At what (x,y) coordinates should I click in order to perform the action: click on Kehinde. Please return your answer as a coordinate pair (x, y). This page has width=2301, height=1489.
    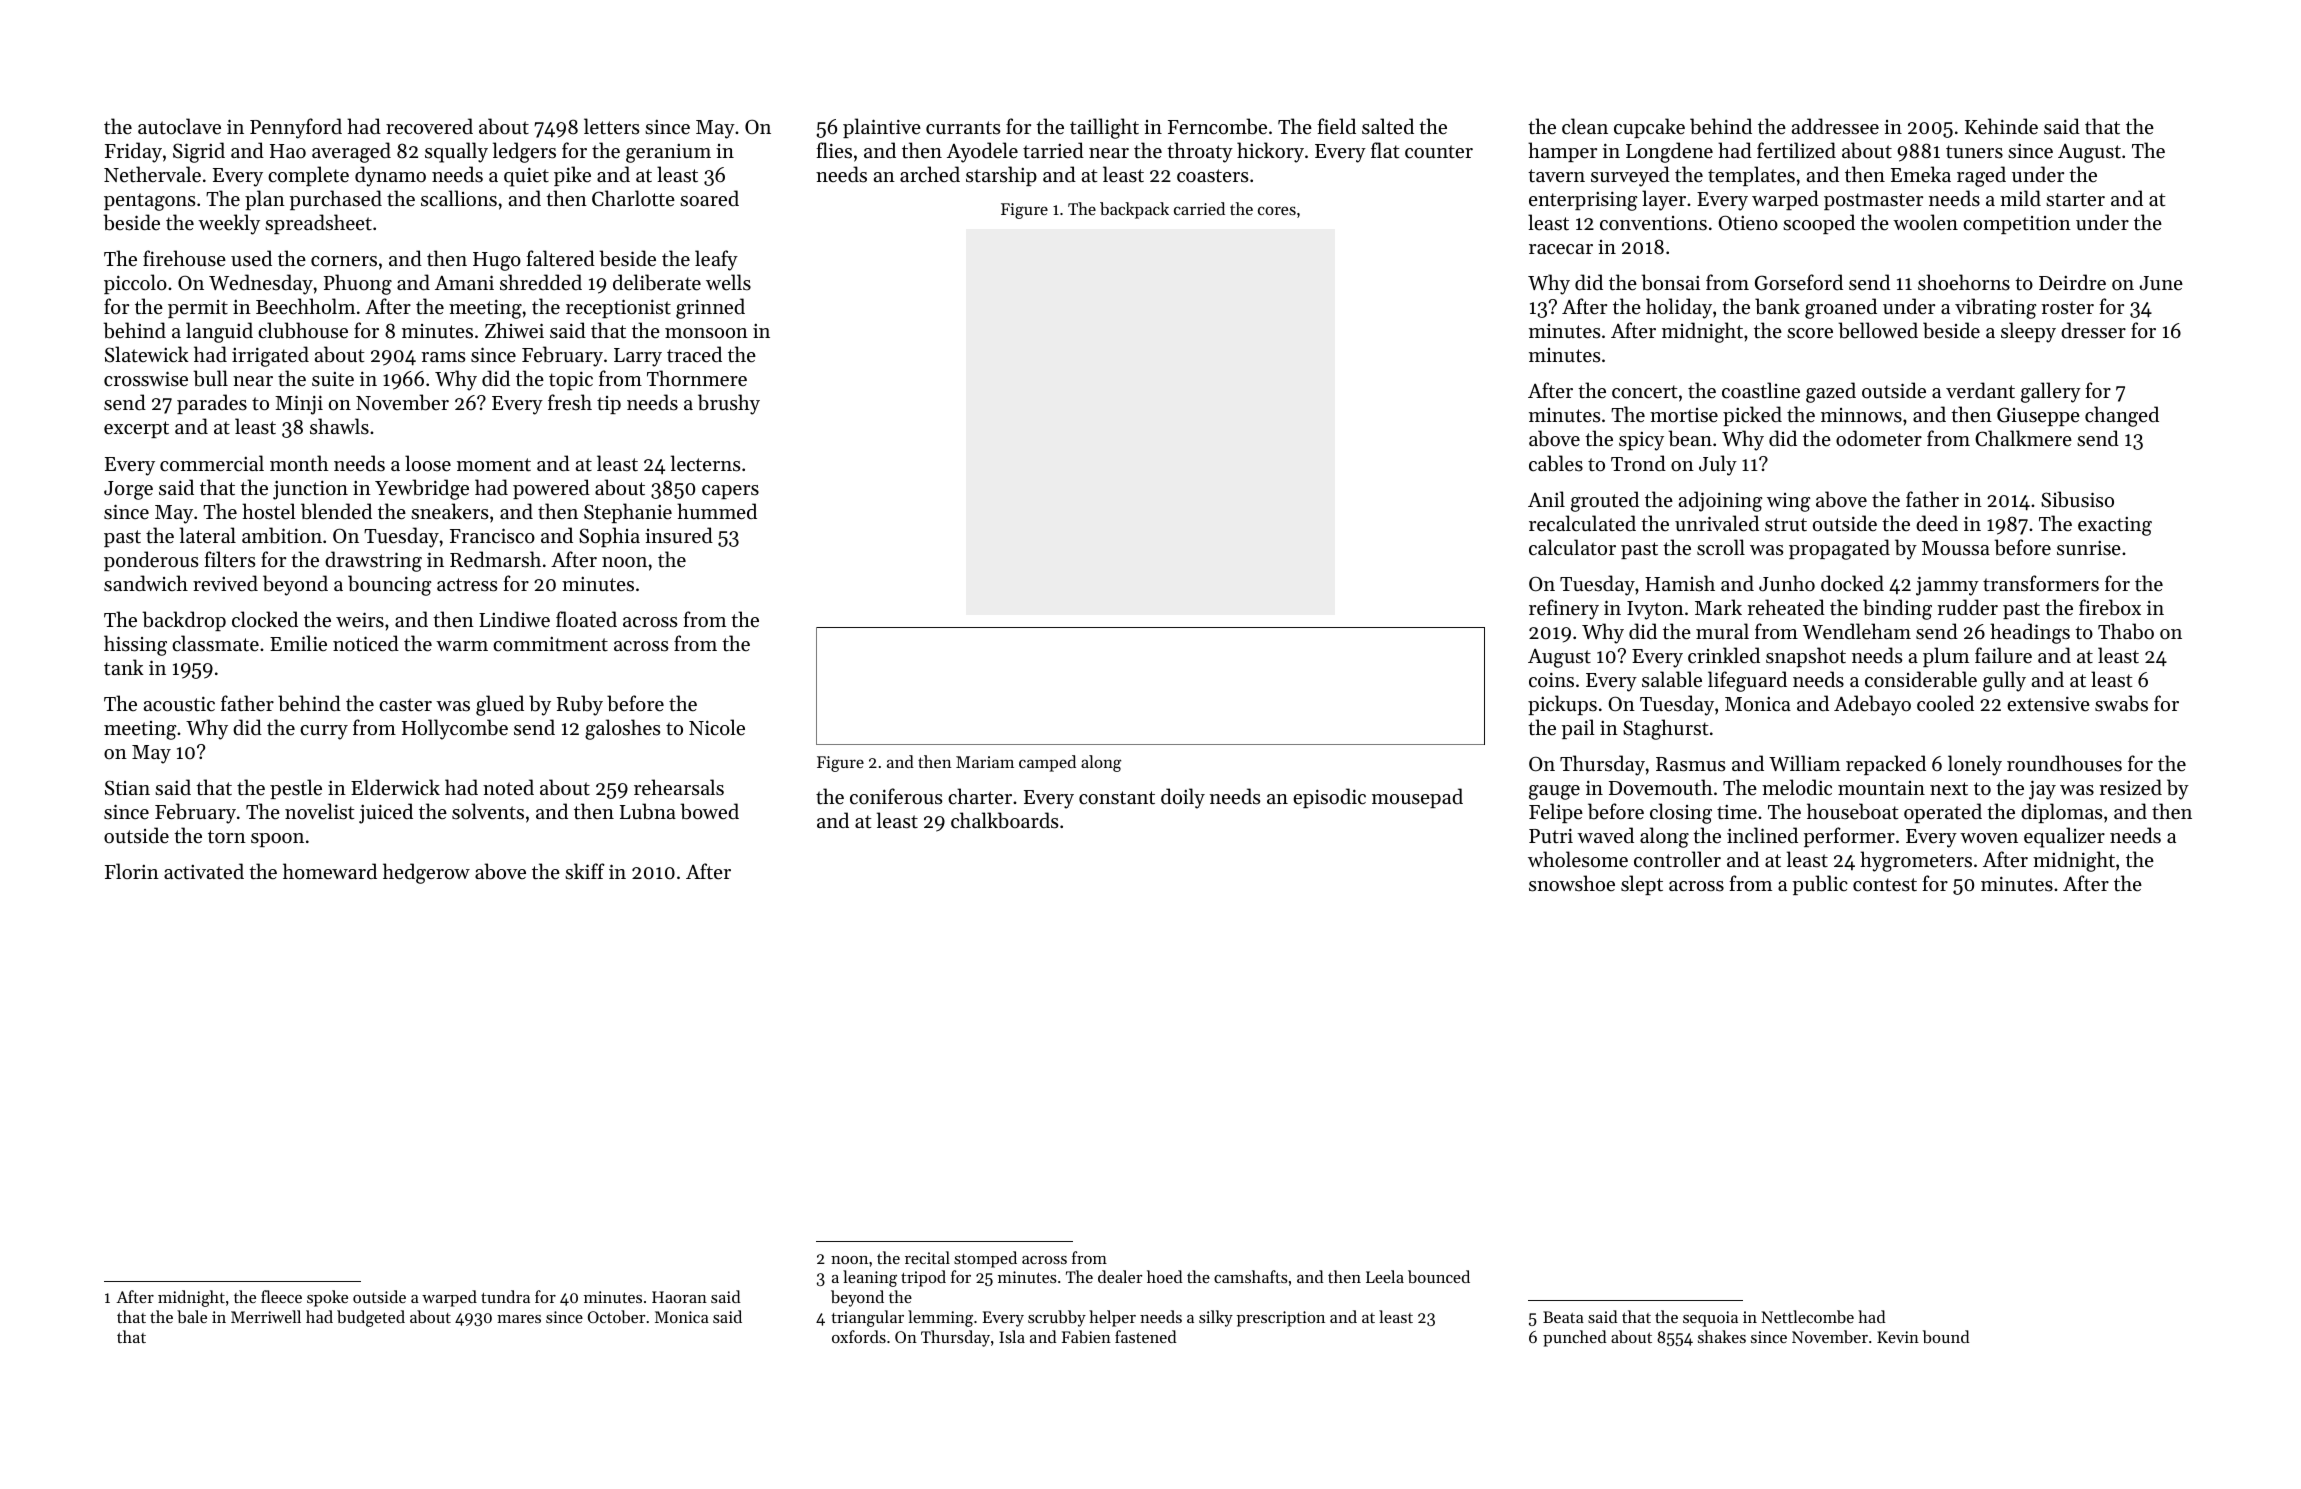
    Looking at the image, I should click on (2001, 126).
